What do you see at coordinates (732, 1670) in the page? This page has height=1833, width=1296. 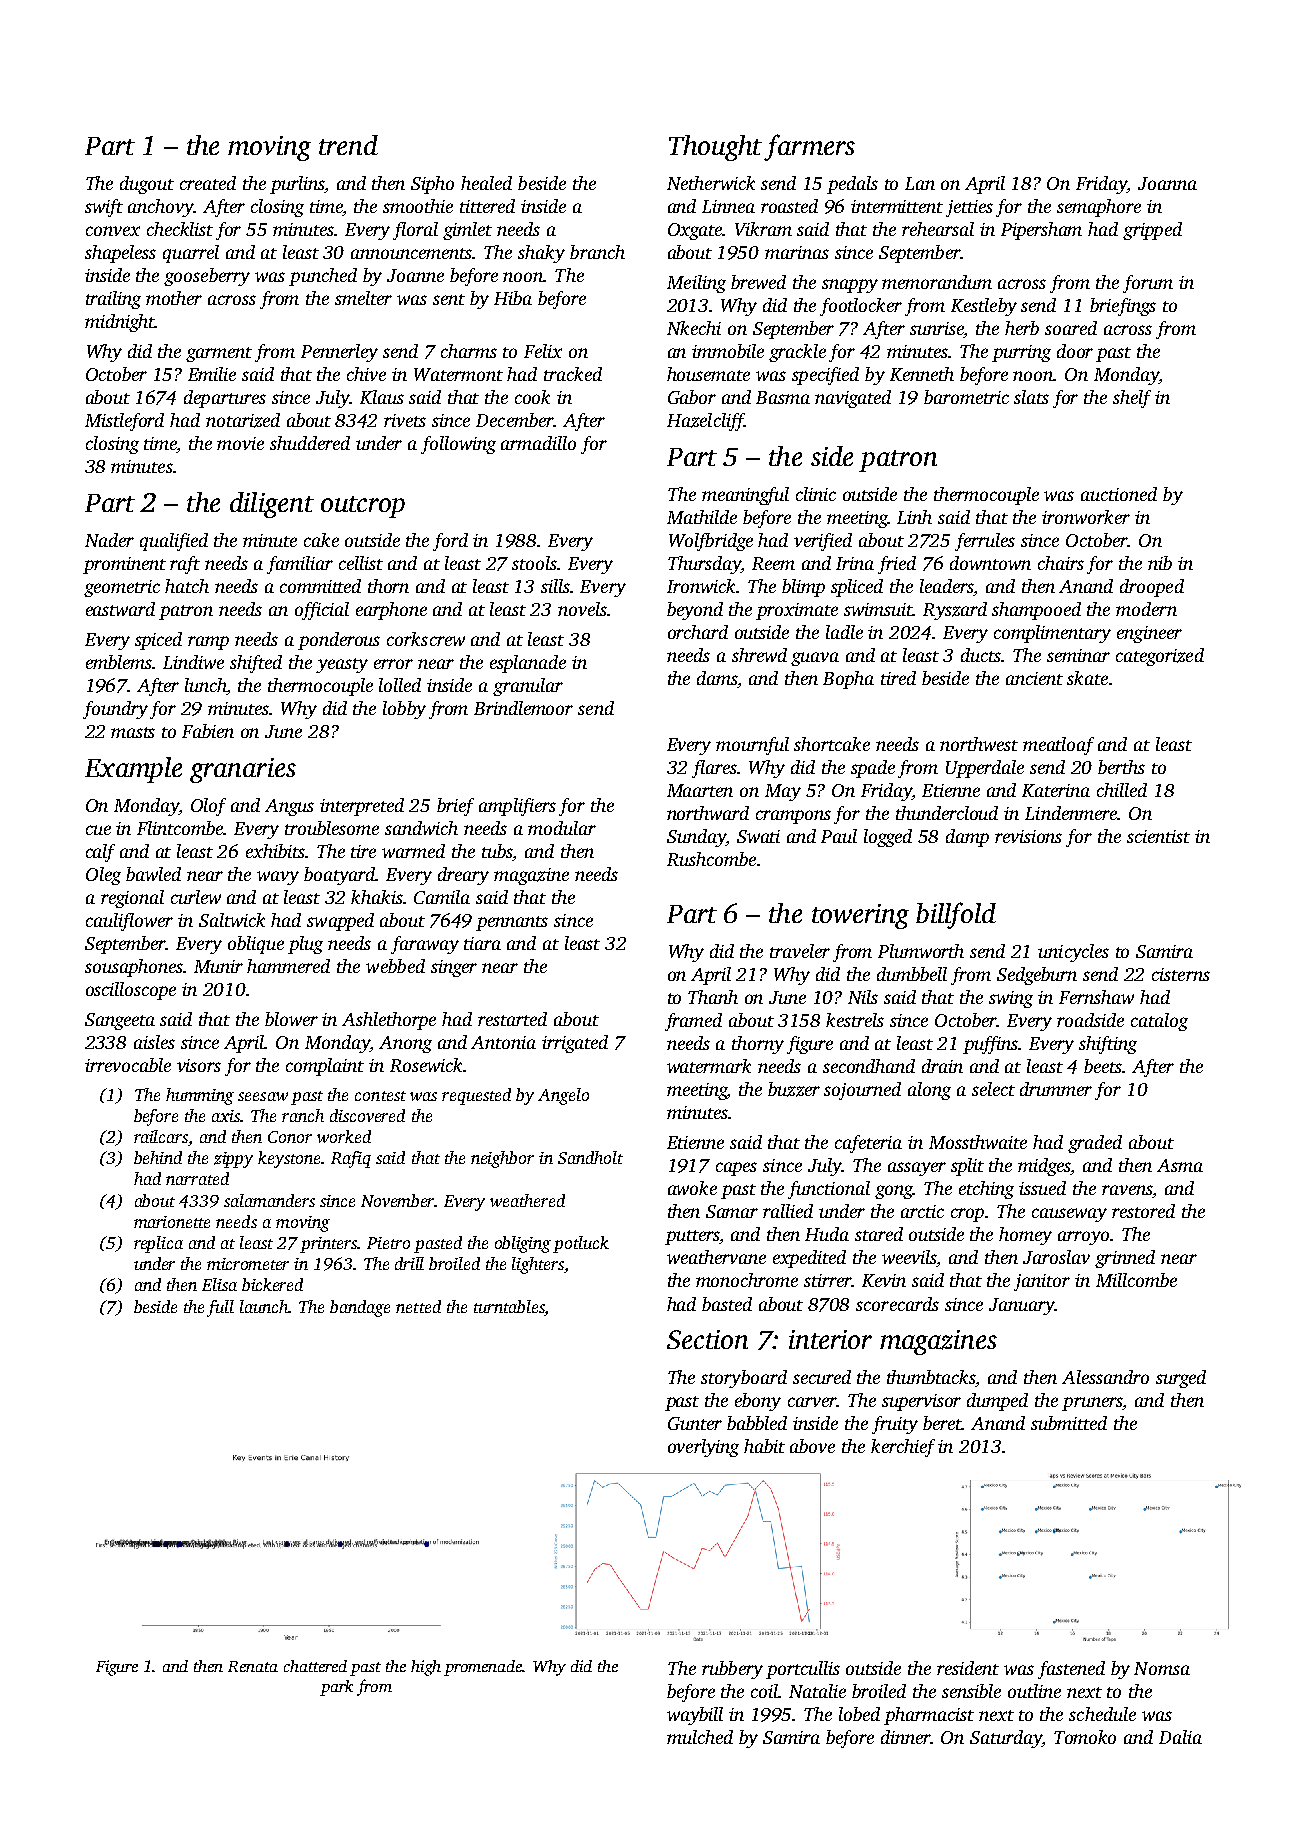 I see `rubbery` at bounding box center [732, 1670].
